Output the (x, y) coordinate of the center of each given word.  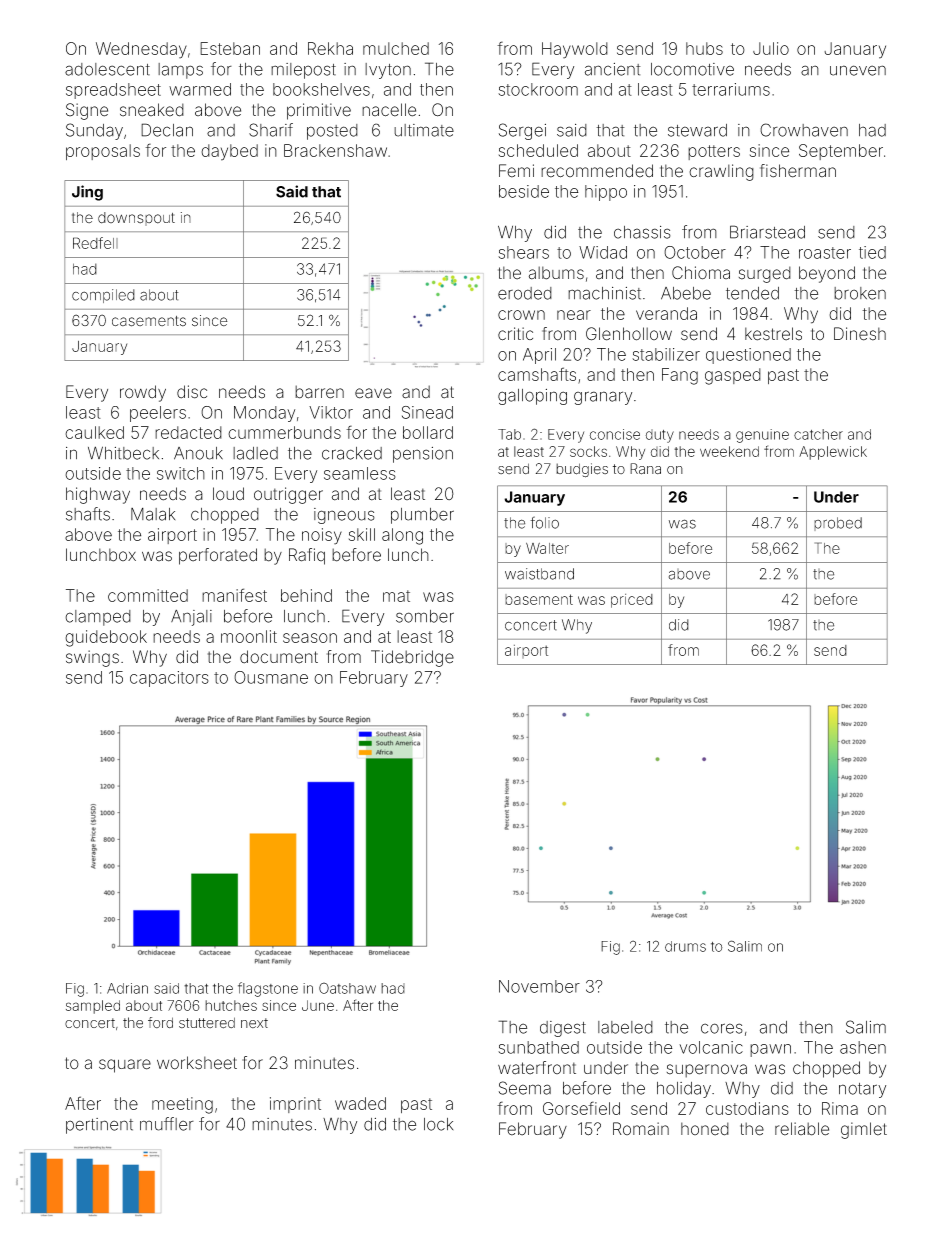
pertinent (99, 1126)
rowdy (143, 393)
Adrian (127, 988)
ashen (863, 1047)
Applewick (833, 453)
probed (838, 524)
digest (563, 1029)
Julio (771, 48)
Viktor (331, 412)
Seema (525, 1088)
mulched (396, 48)
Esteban (230, 48)
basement (539, 599)
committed (148, 595)
